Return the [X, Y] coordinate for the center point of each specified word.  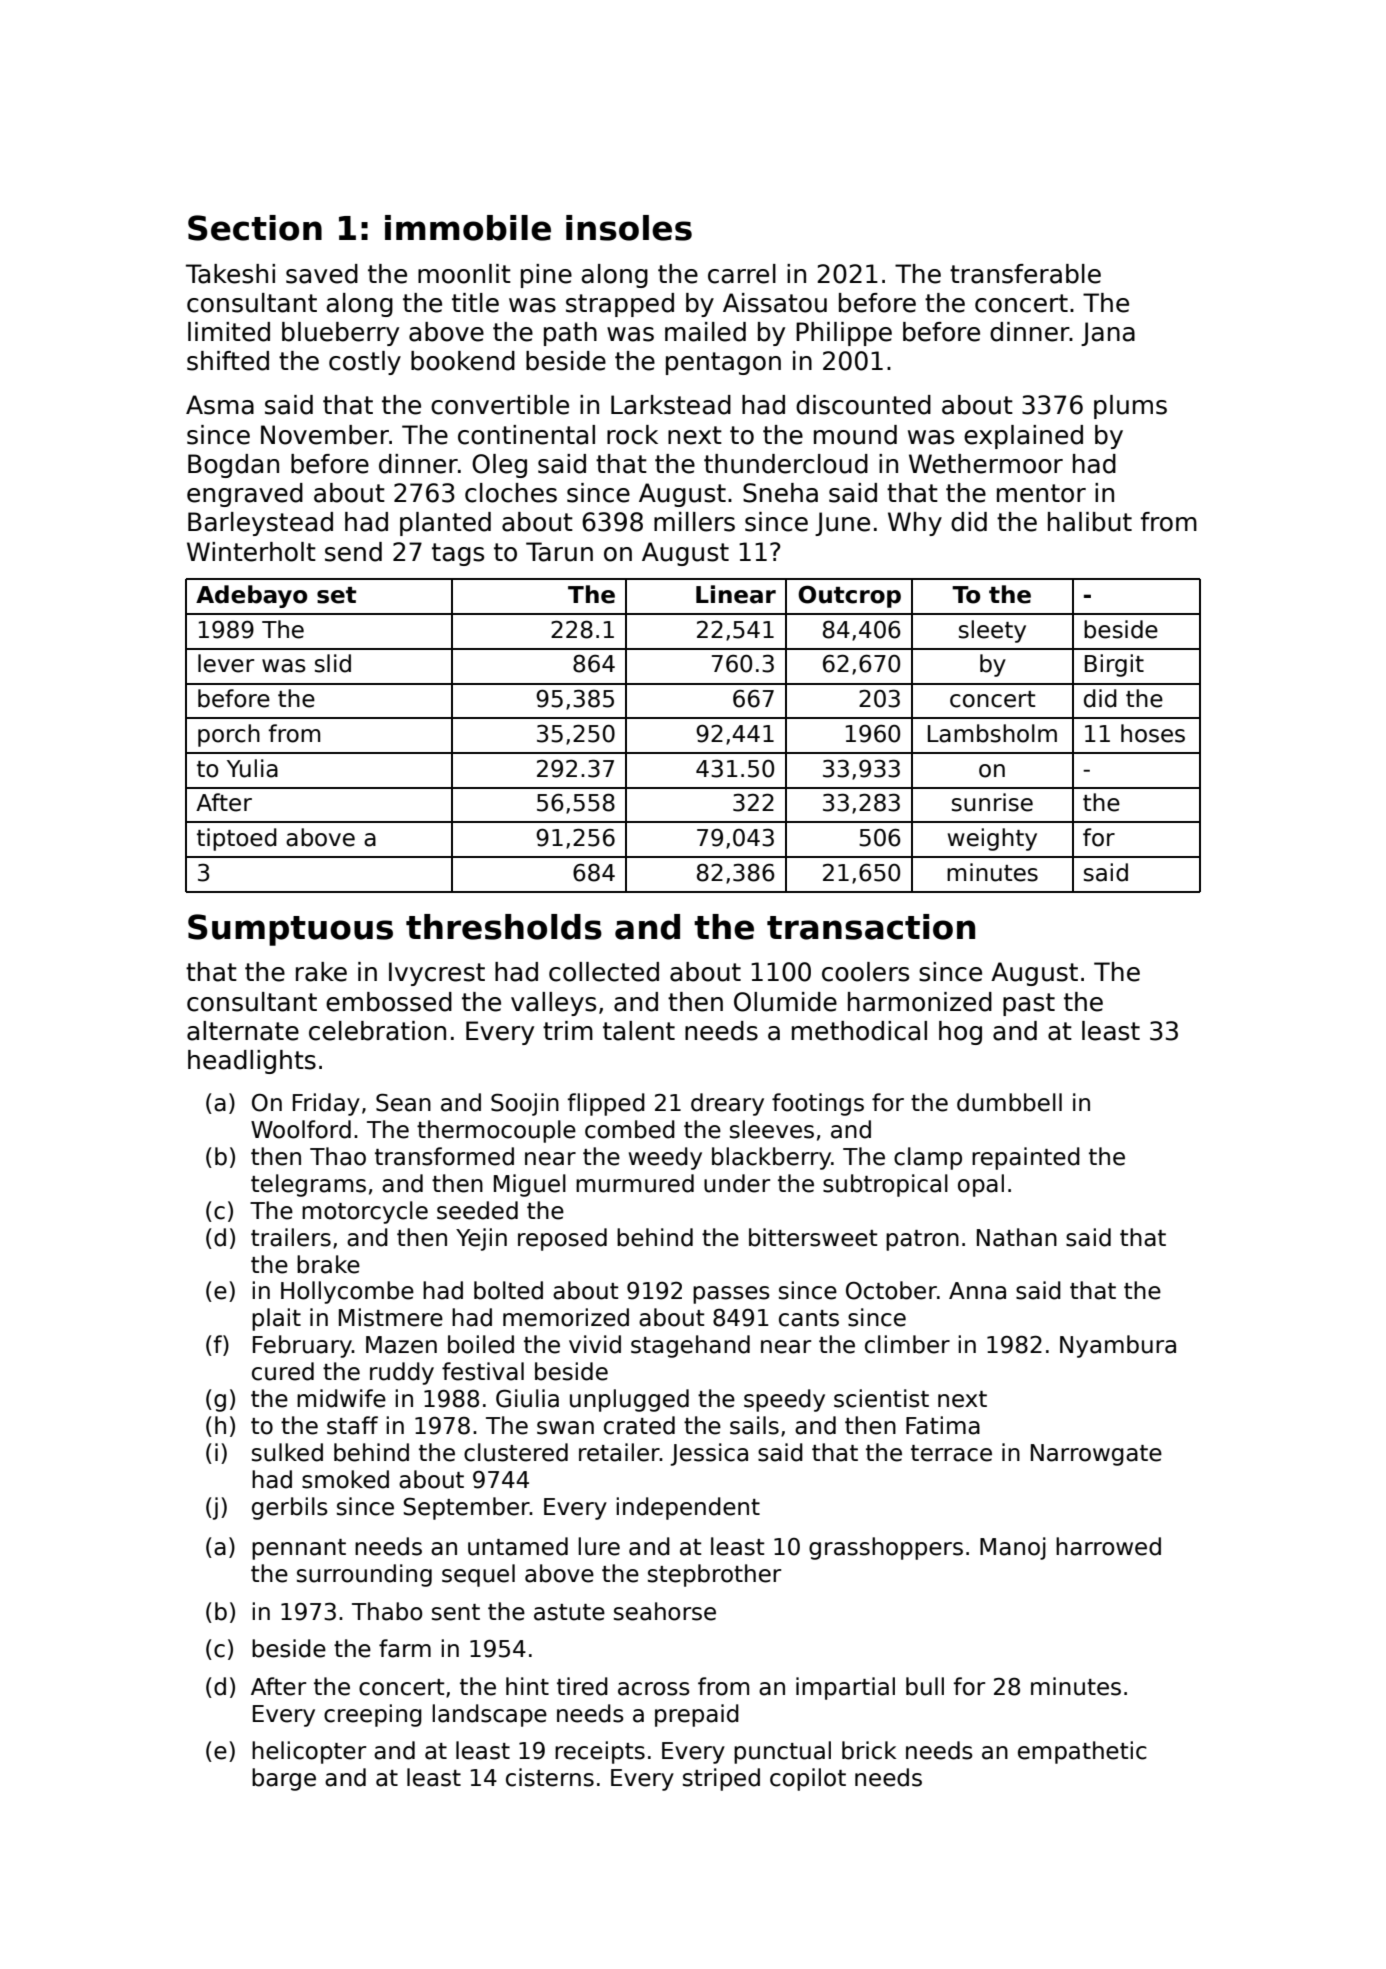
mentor [1041, 493]
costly [365, 363]
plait [276, 1319]
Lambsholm [992, 733]
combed [630, 1129]
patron [922, 1240]
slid [333, 663]
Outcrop [849, 596]
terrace [951, 1453]
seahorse [665, 1611]
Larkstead [671, 405]
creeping [373, 1715]
